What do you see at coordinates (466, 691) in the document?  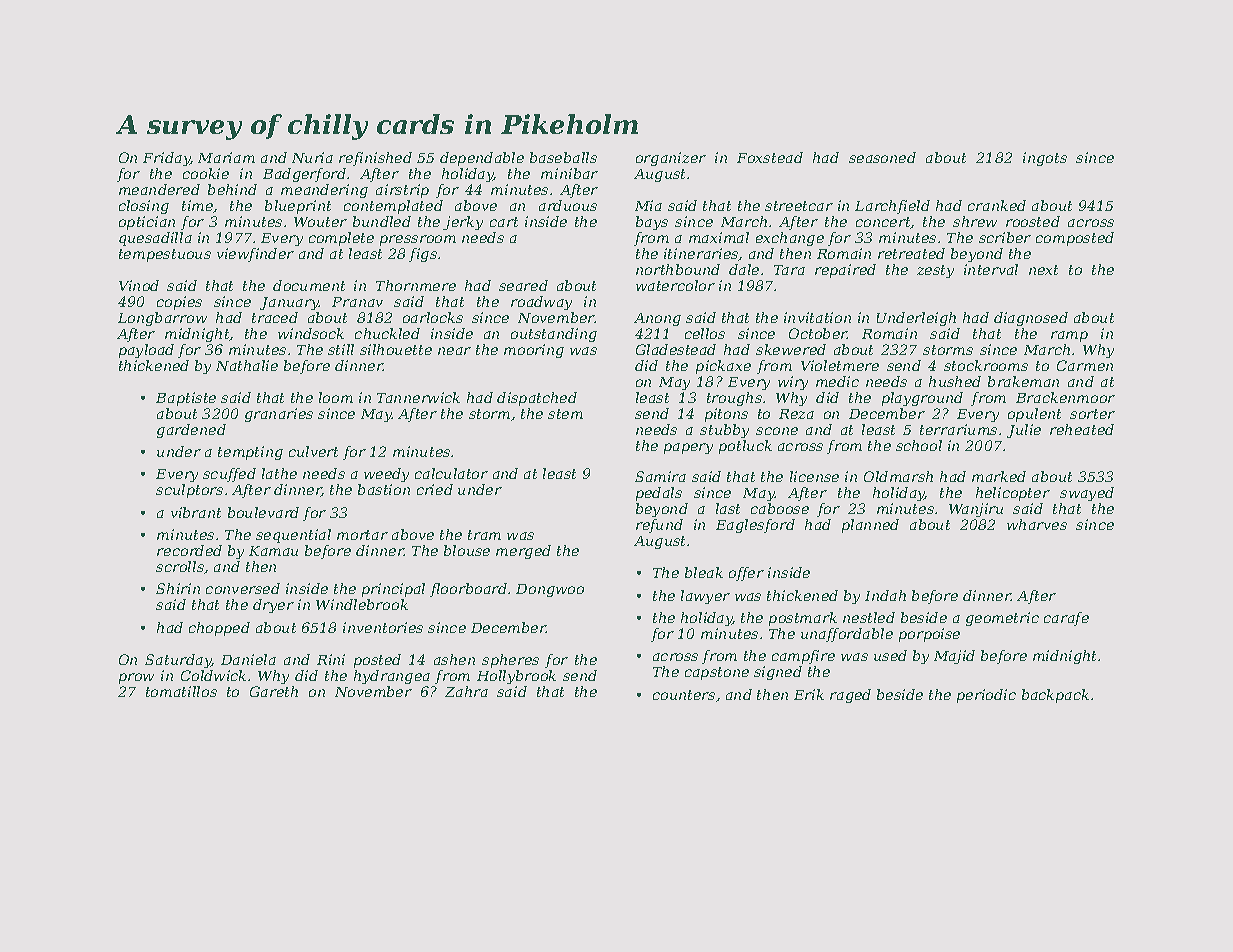 I see `Zahra` at bounding box center [466, 691].
